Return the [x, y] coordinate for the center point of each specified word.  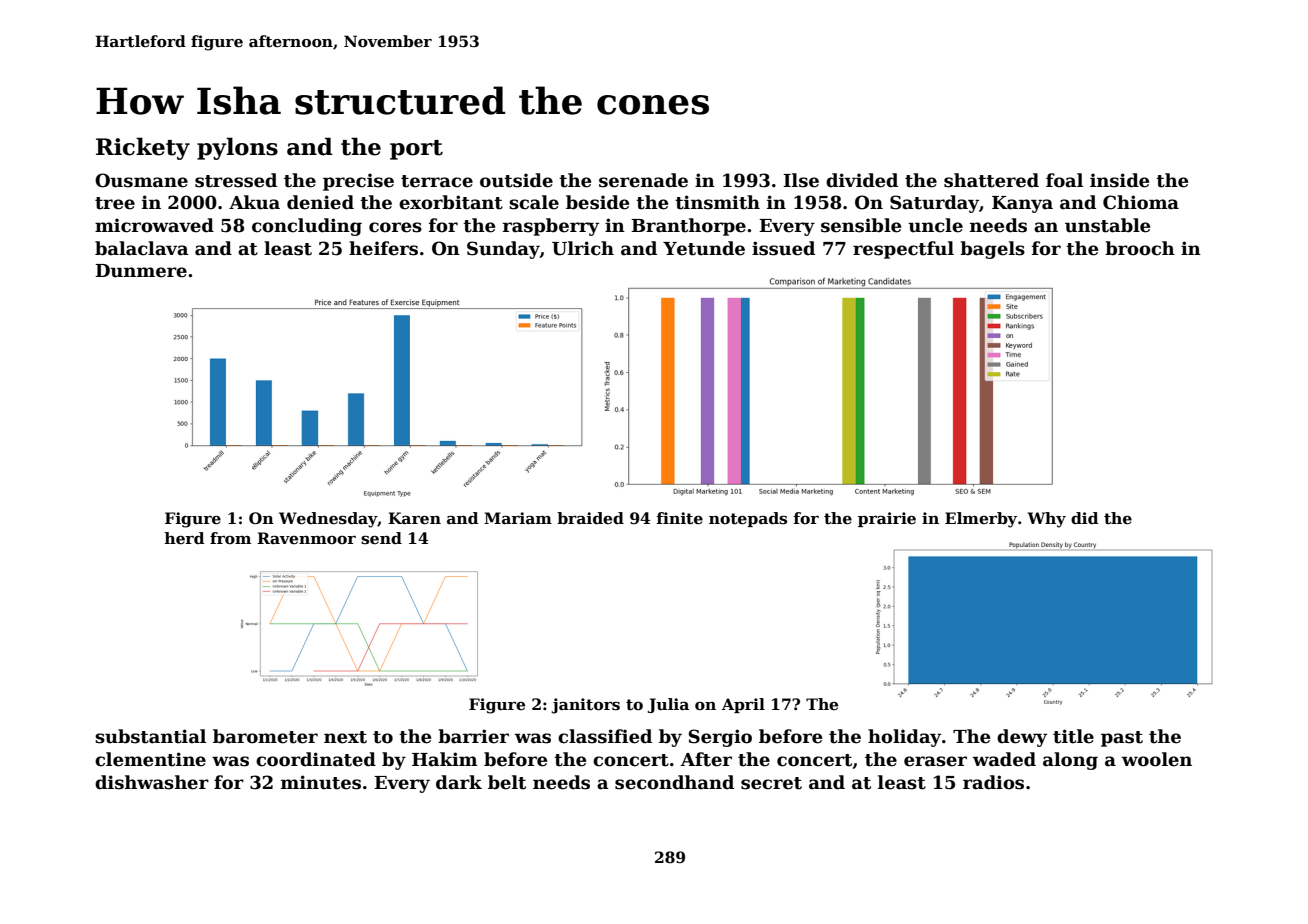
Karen [414, 518]
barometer [265, 736]
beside [597, 202]
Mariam [518, 518]
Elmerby [981, 520]
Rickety [143, 148]
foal [1064, 180]
